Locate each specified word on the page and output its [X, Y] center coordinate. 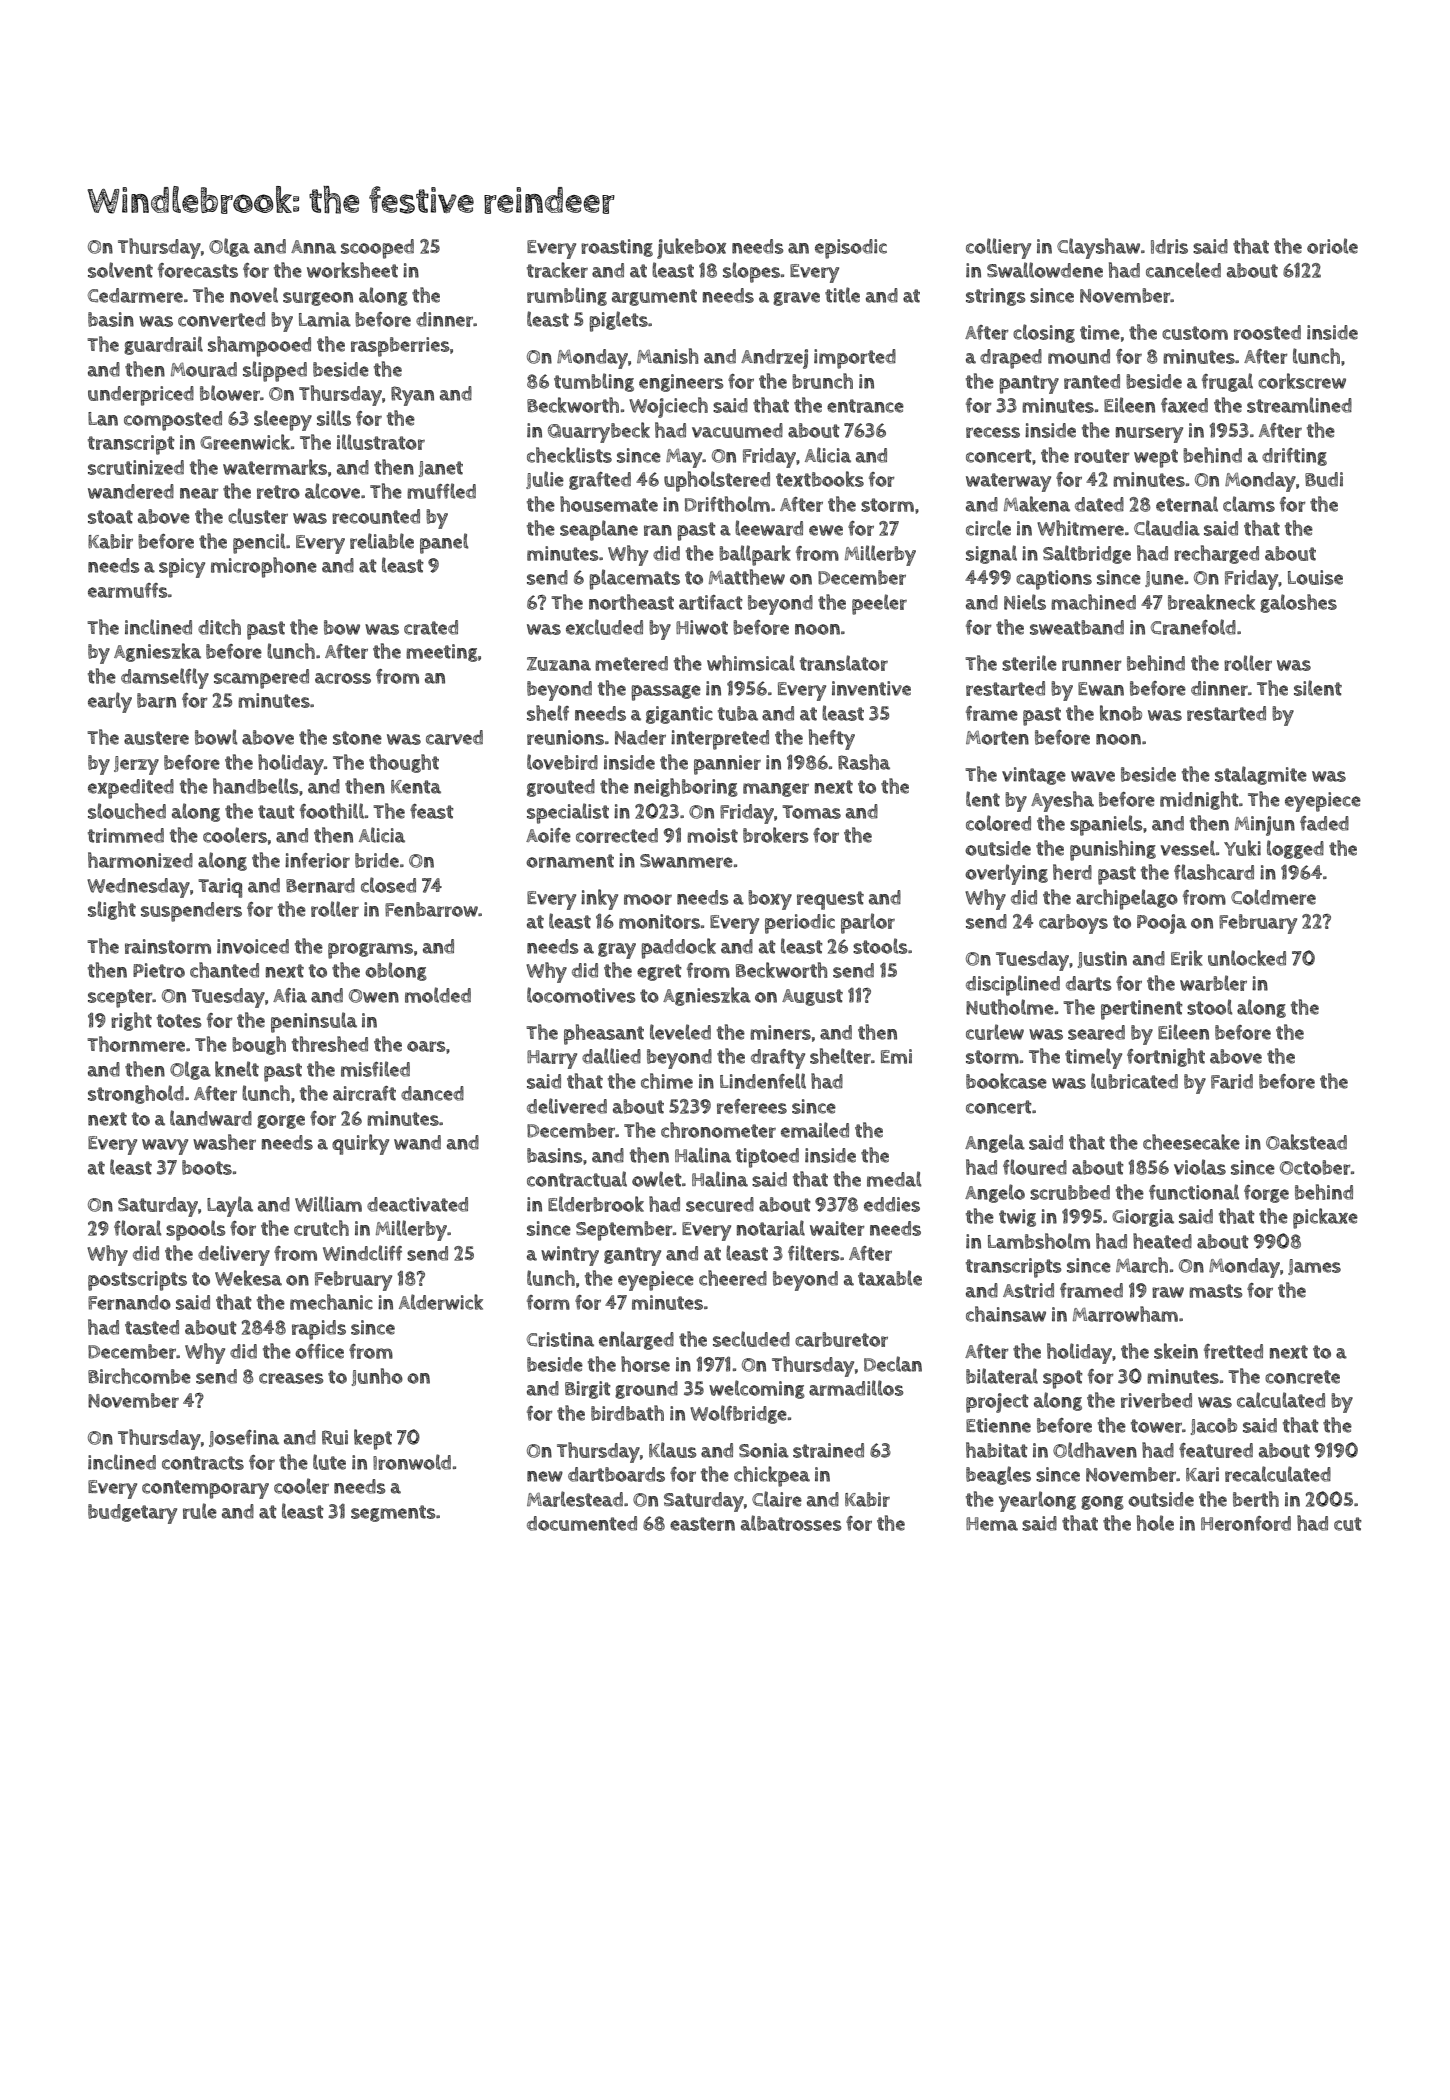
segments [393, 1513]
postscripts [137, 1281]
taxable [890, 1278]
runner [1092, 665]
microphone [264, 567]
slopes [751, 272]
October [1315, 1167]
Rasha [864, 762]
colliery [998, 248]
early [110, 702]
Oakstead [1306, 1142]
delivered [567, 1106]
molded [438, 995]
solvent [120, 270]
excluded [604, 627]
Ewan [1101, 689]
